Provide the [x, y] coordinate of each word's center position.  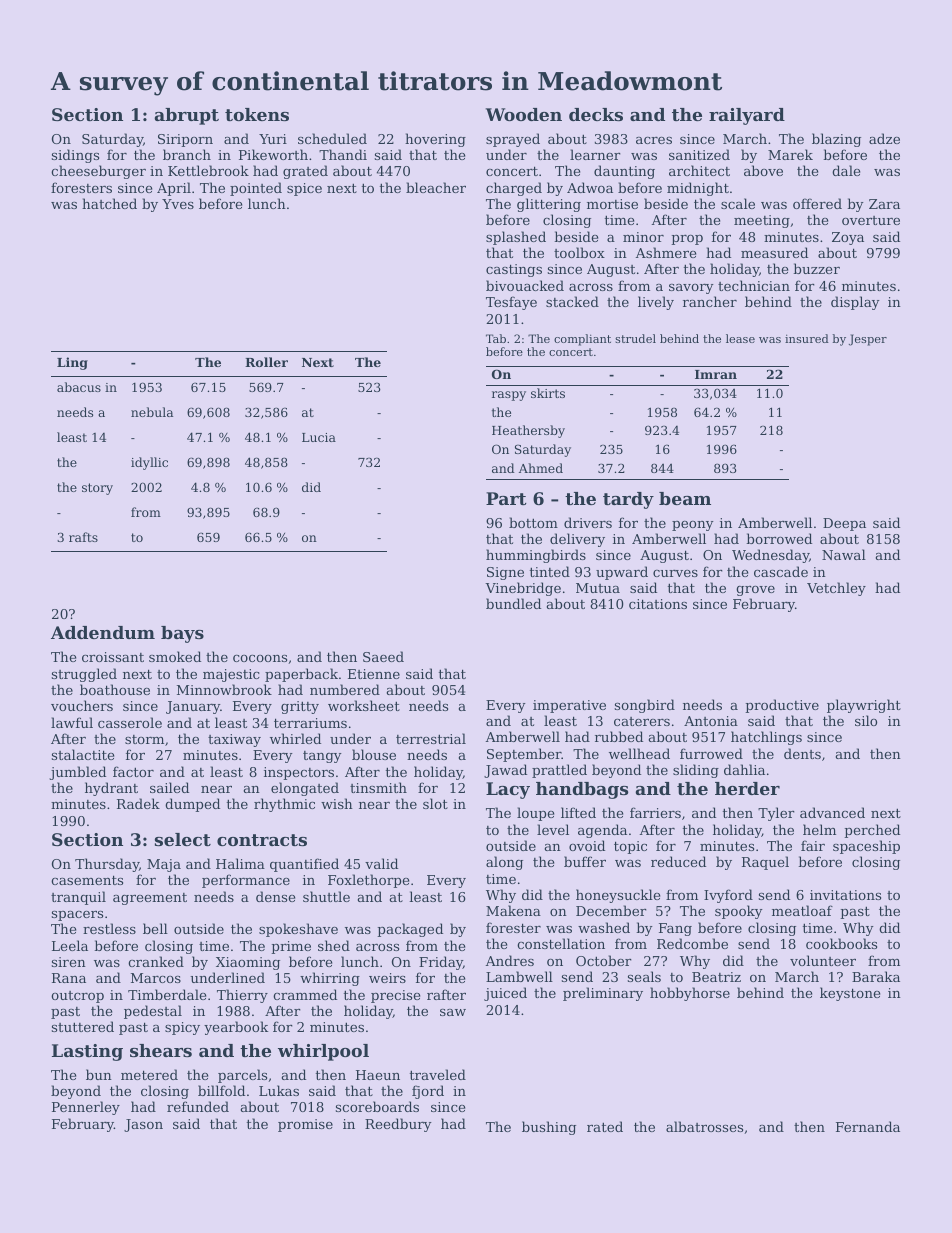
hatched [109, 203]
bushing [549, 1128]
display [855, 303]
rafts [83, 537]
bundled [513, 603]
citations [658, 604]
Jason [143, 1125]
